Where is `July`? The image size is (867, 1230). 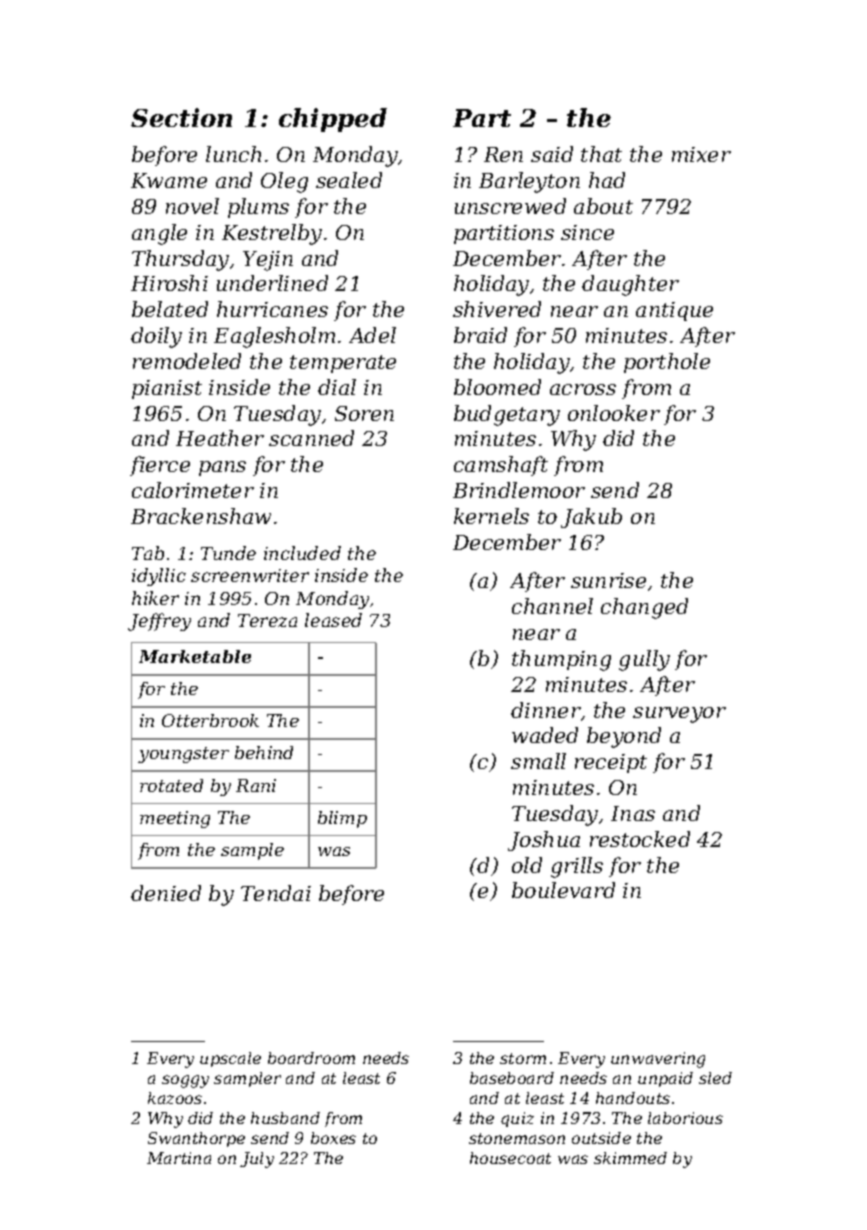
July is located at coordinates (257, 1160).
